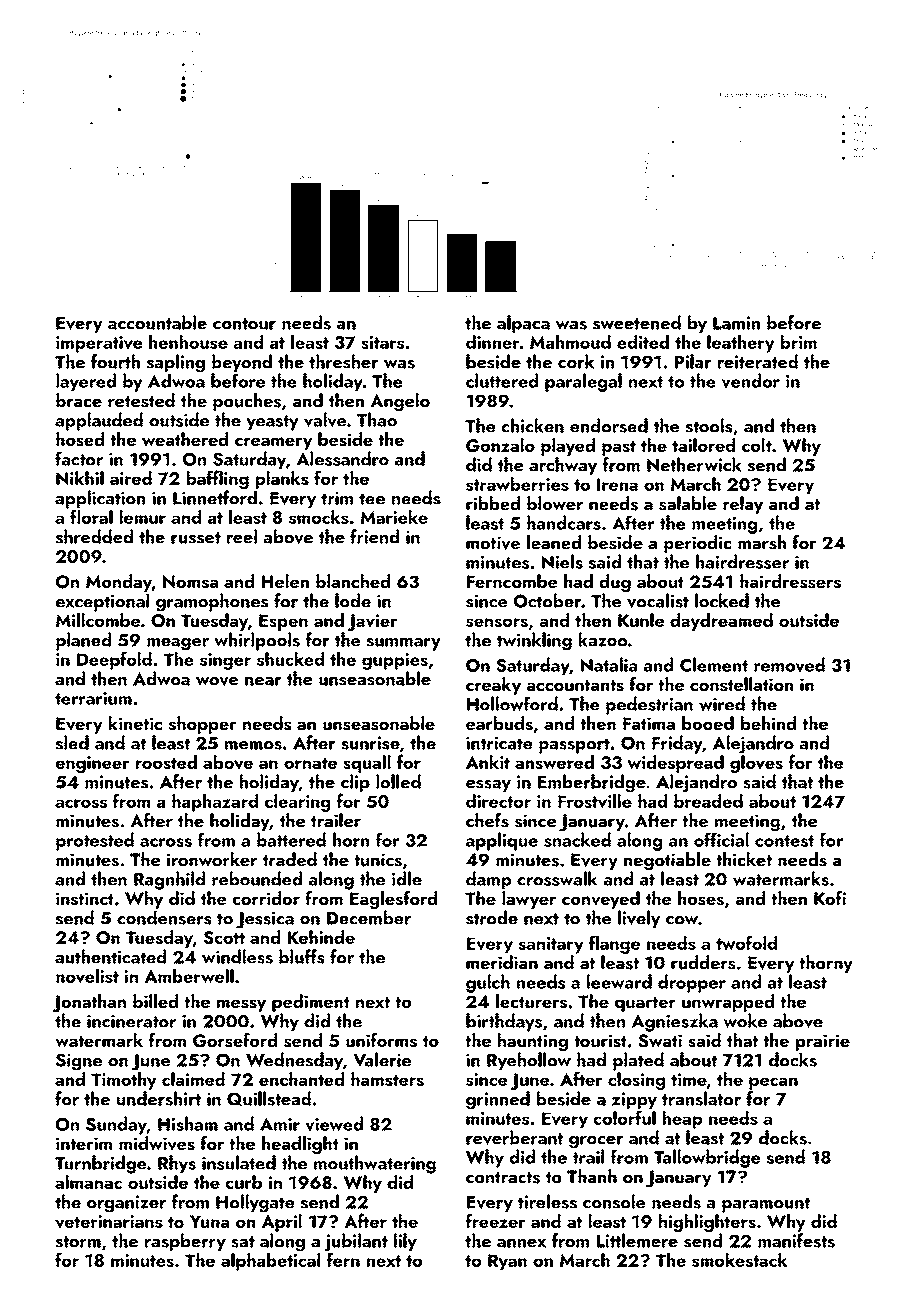  I want to click on birthdays, so click(504, 1022).
